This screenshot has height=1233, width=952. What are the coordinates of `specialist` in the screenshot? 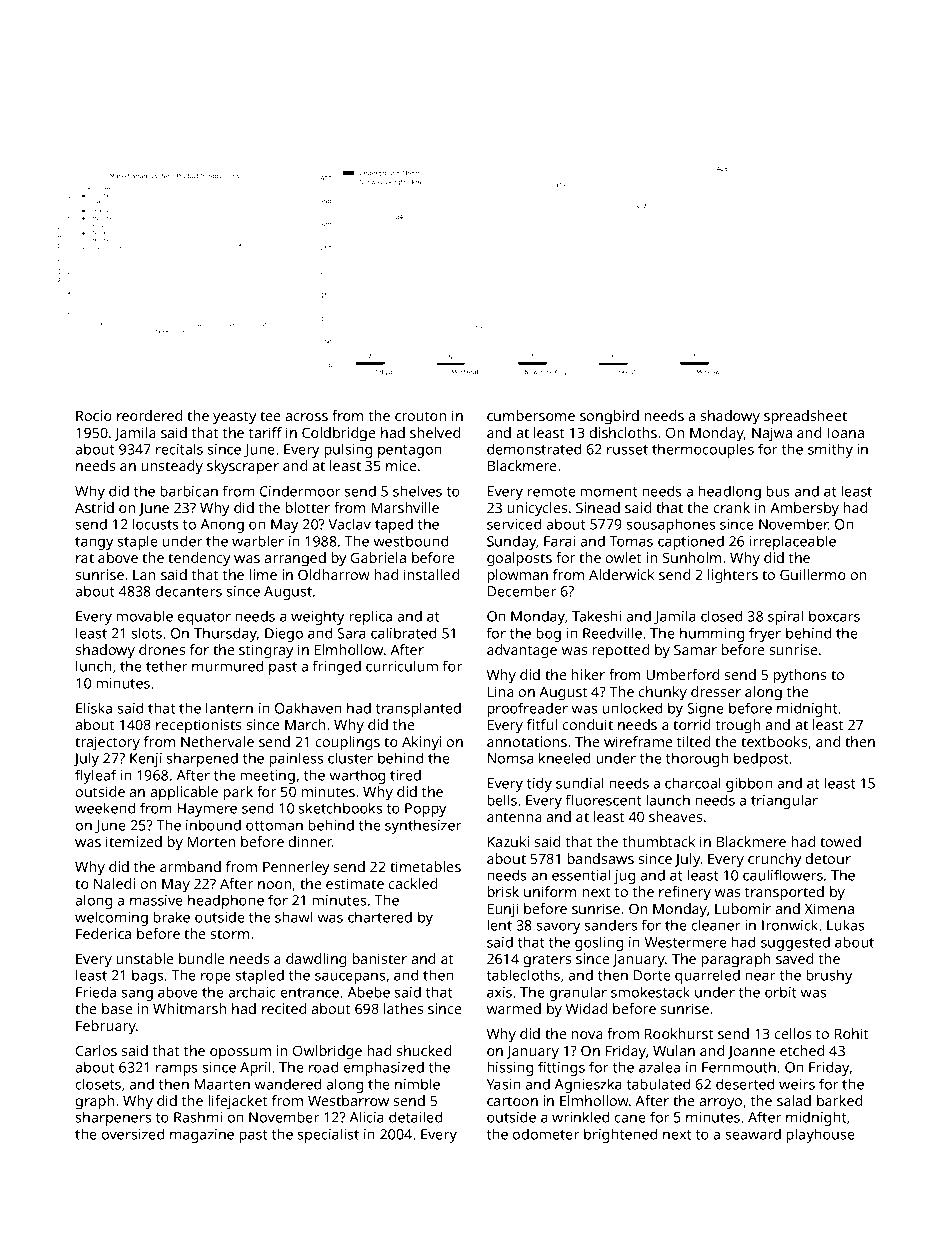 It's located at (328, 1135).
